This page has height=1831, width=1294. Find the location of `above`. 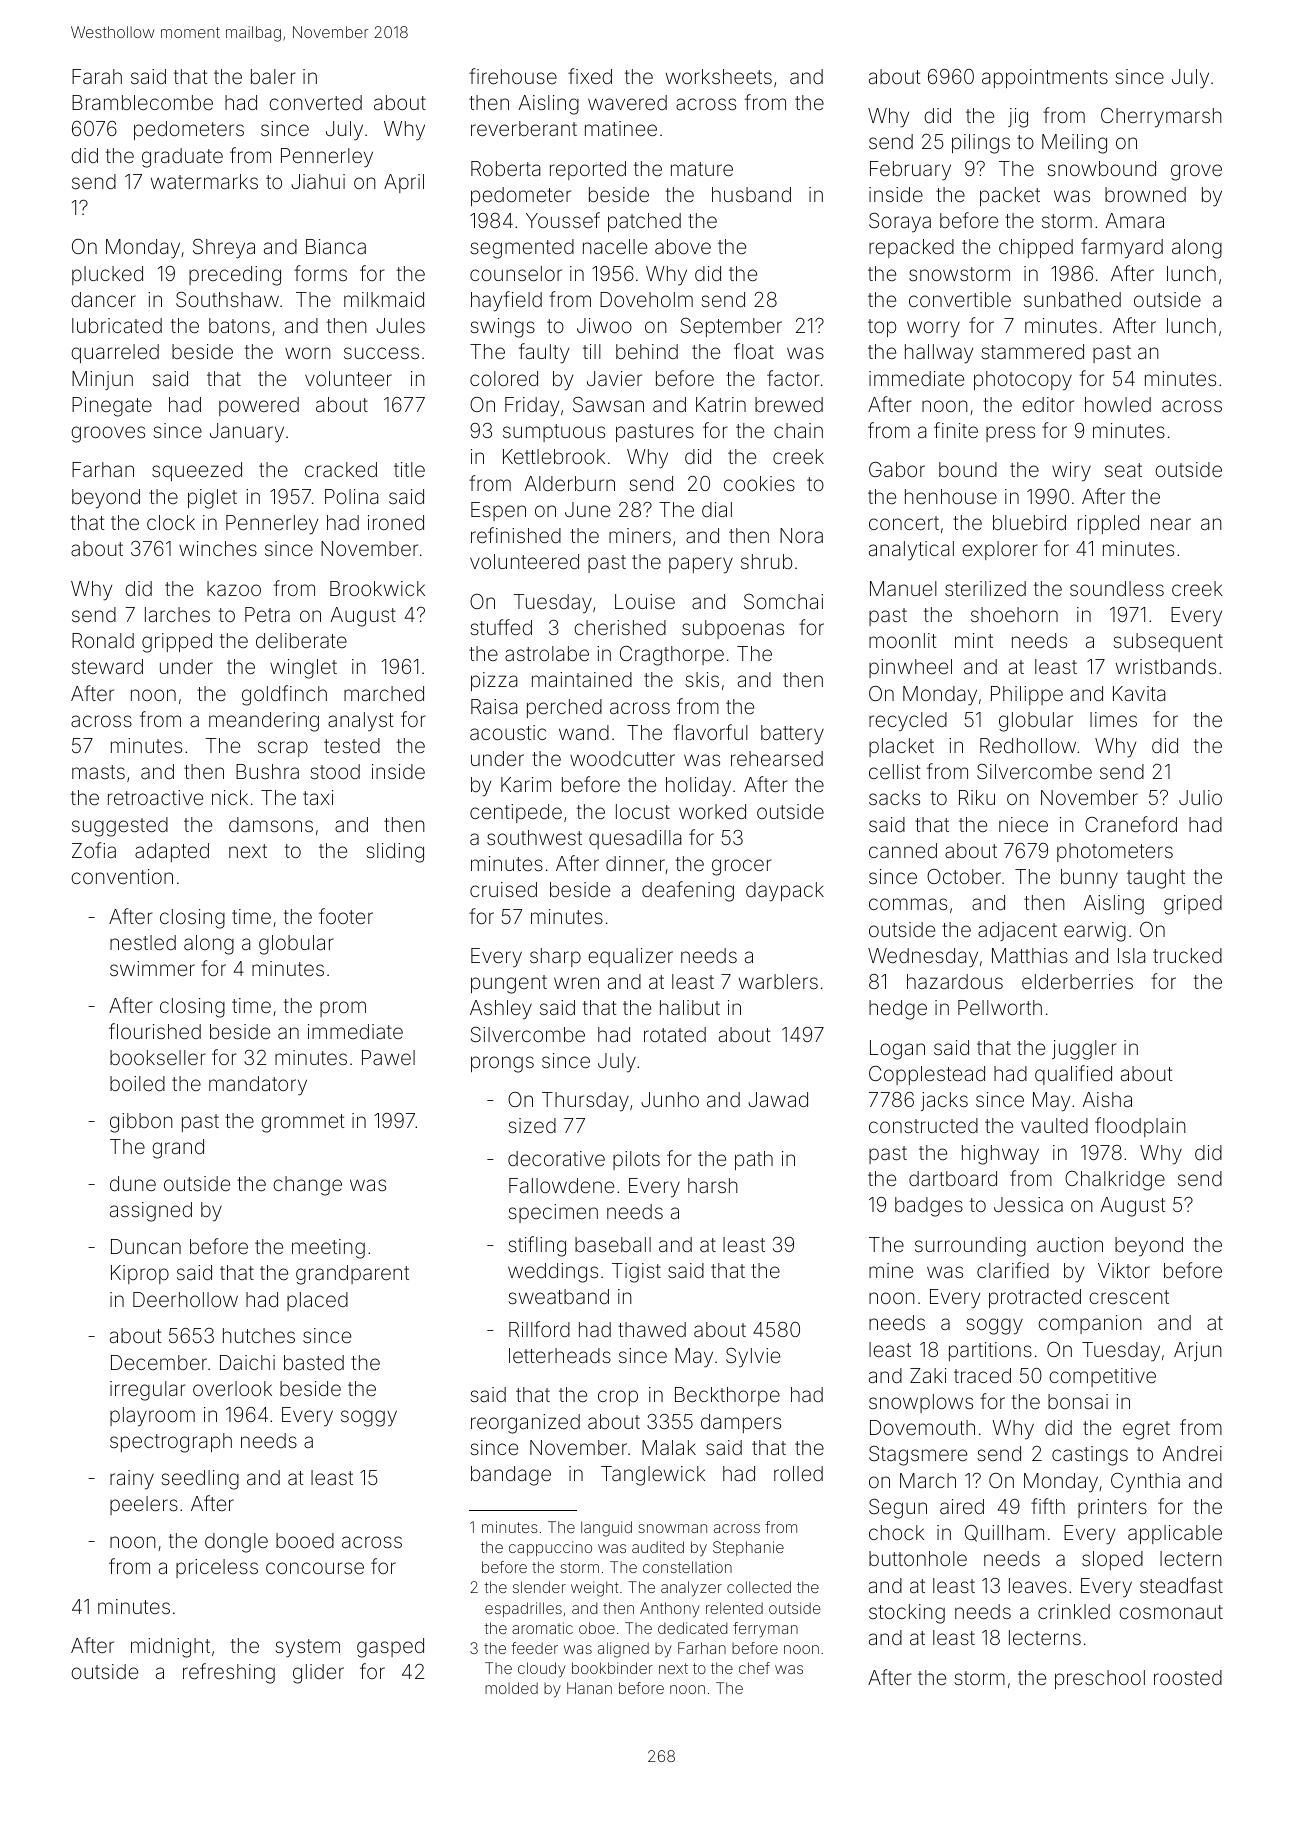

above is located at coordinates (683, 246).
